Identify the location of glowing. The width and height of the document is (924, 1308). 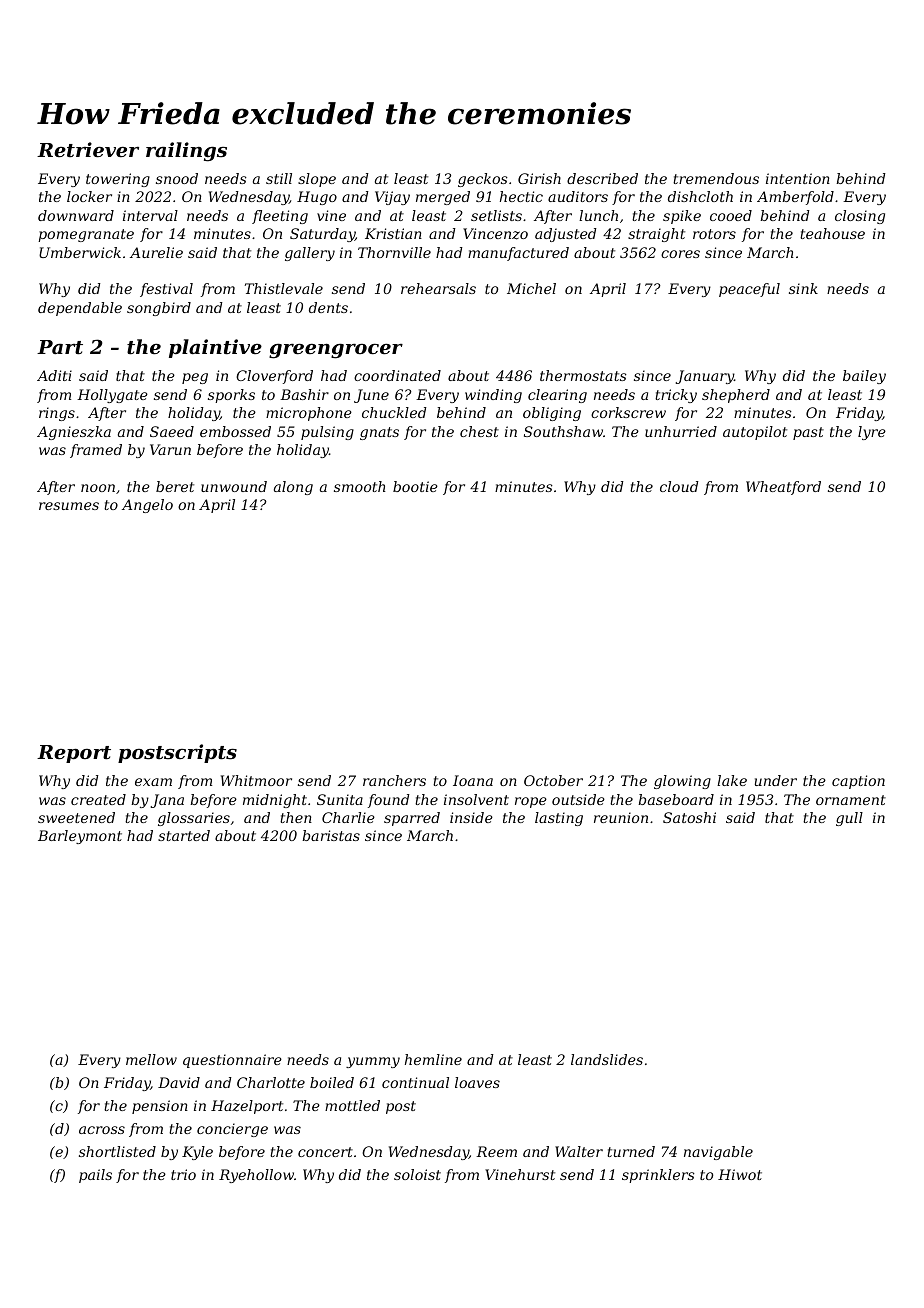
(682, 782).
